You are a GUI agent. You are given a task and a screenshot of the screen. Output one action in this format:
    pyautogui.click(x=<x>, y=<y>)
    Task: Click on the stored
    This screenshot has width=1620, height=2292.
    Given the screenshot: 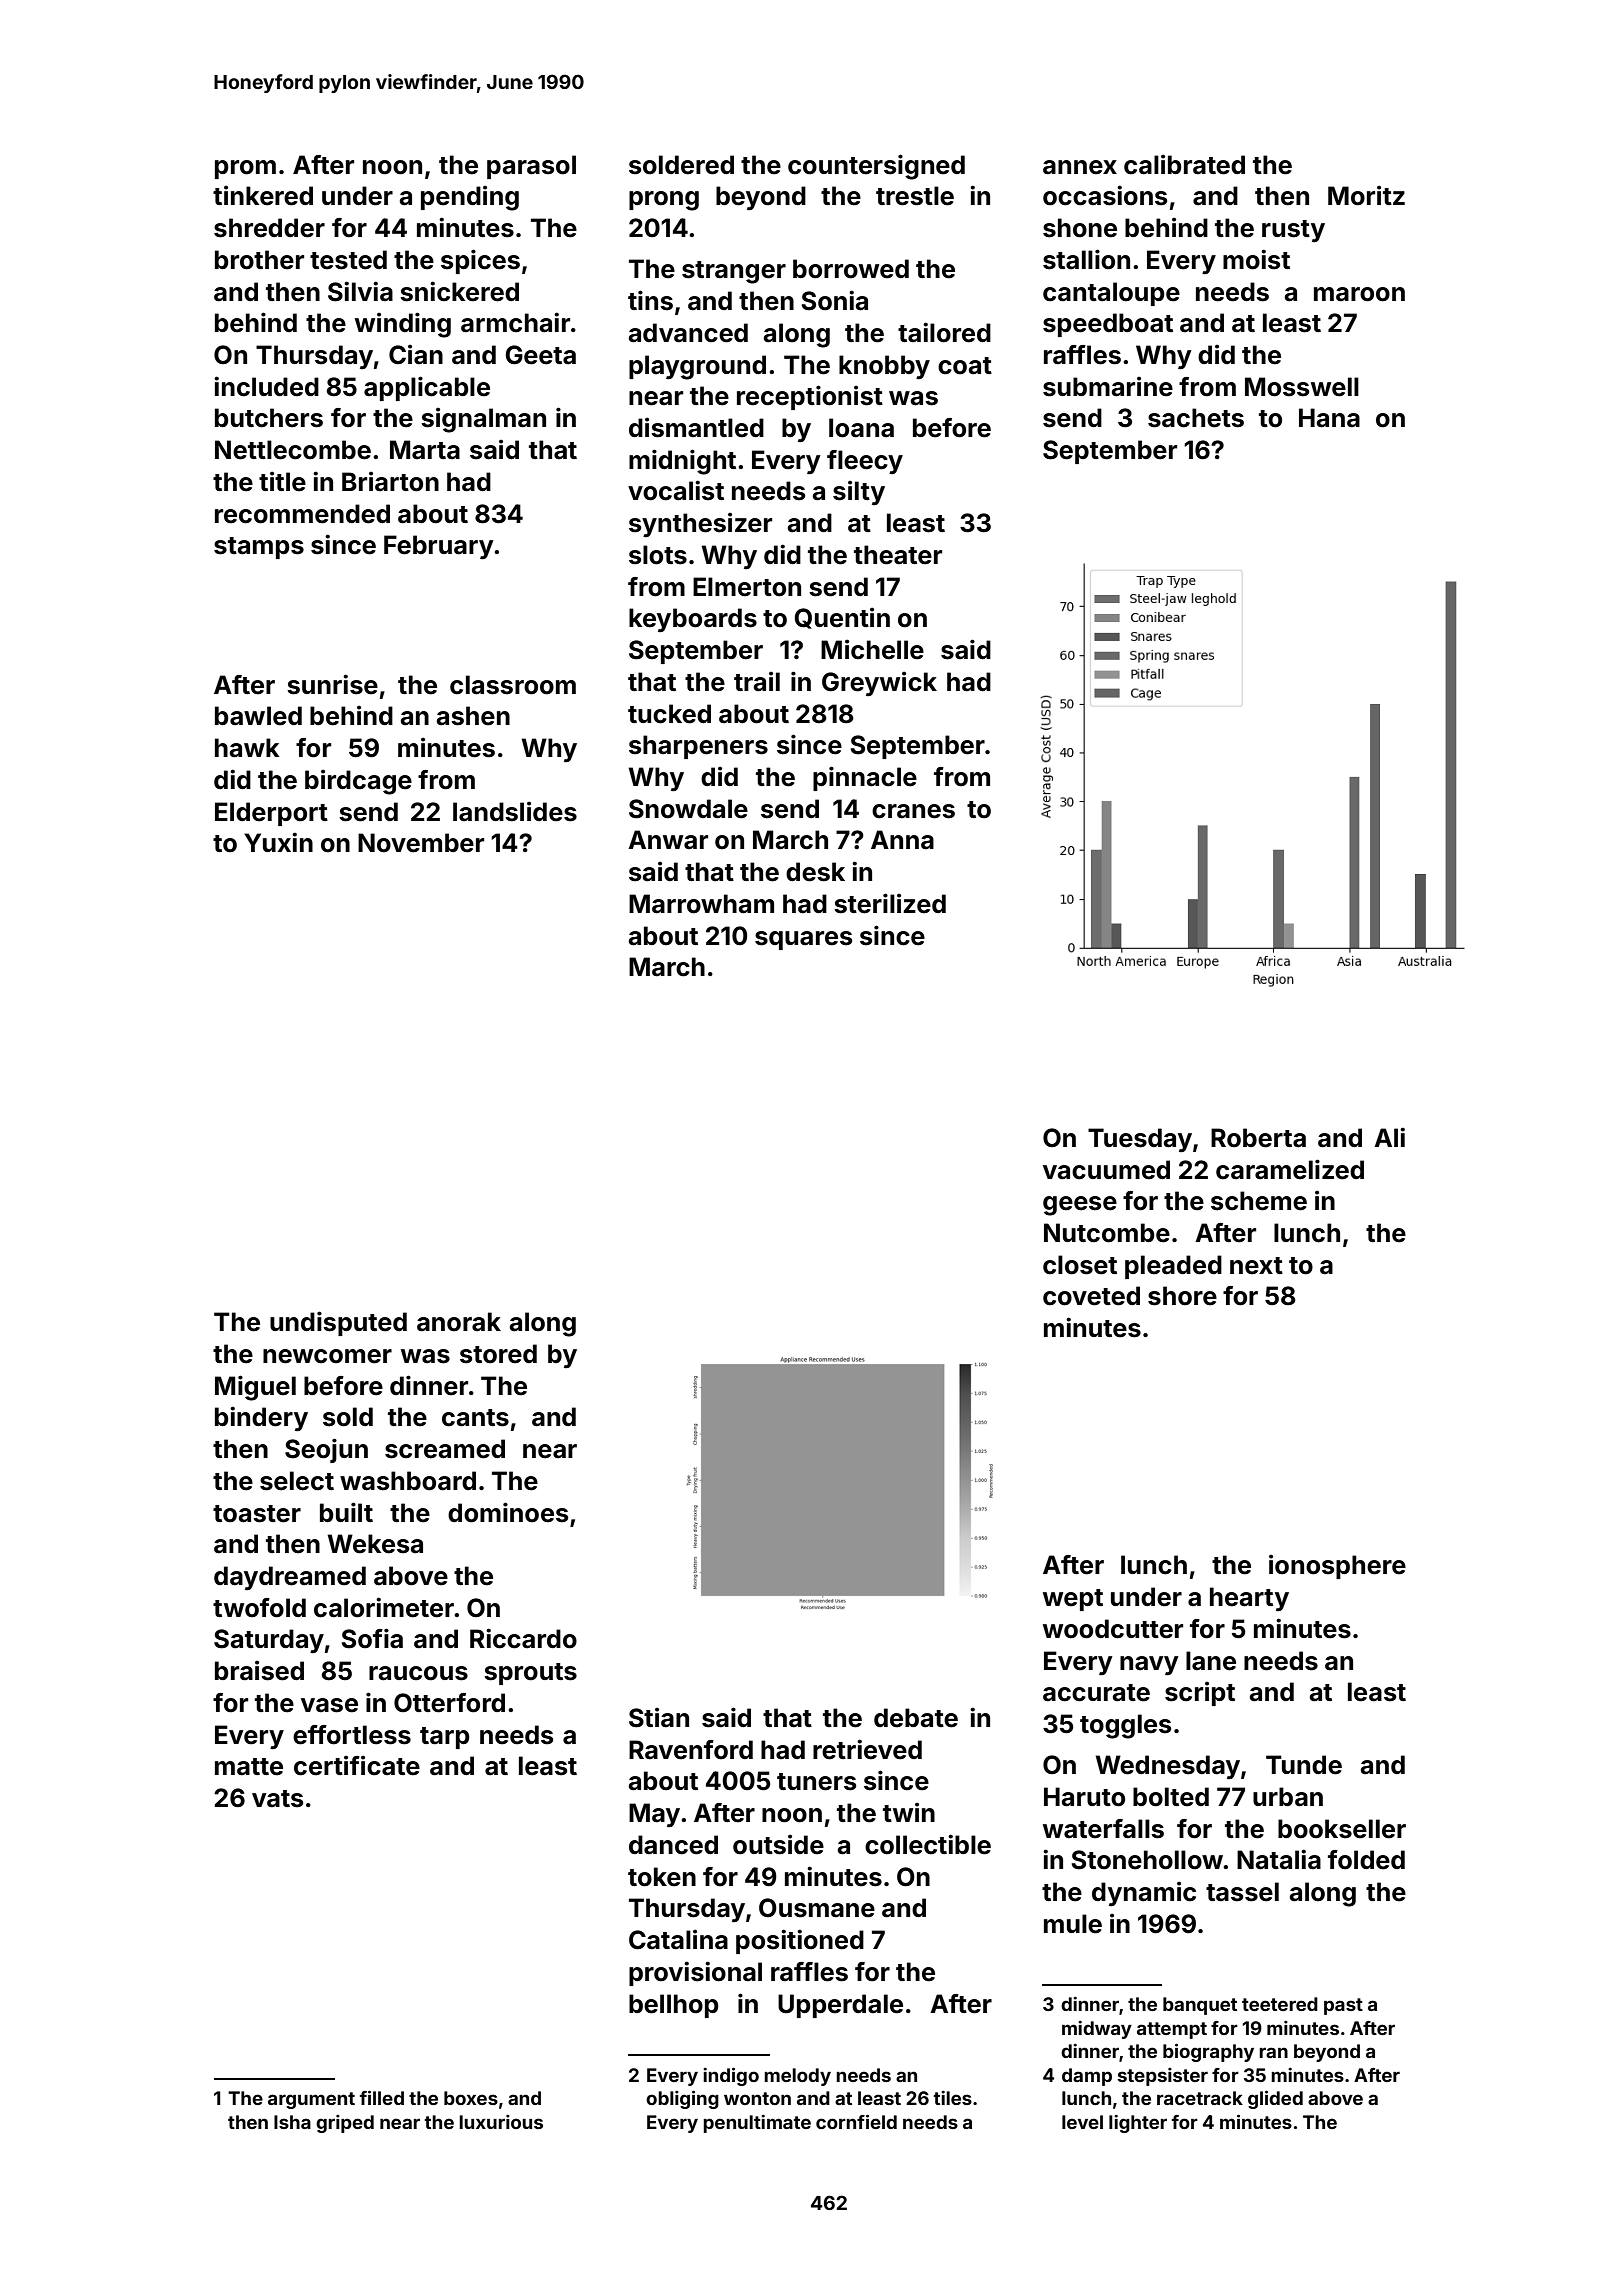 What is the action you would take?
    pyautogui.click(x=498, y=1354)
